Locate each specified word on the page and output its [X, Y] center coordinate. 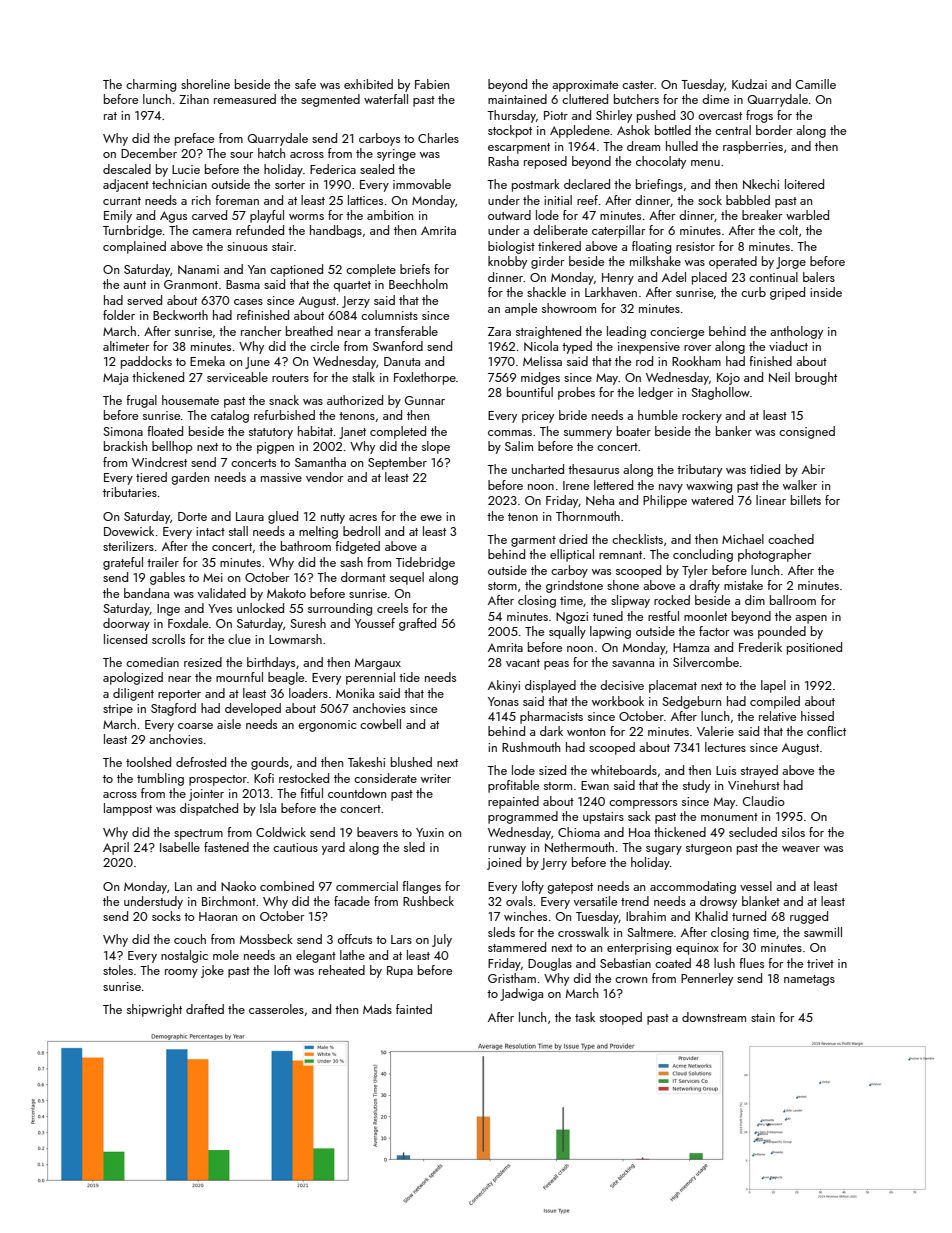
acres [363, 518]
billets [806, 500]
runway [507, 850]
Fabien [432, 84]
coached [791, 539]
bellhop [172, 447]
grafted [417, 624]
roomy [181, 973]
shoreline [205, 84]
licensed [125, 639]
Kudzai [749, 84]
